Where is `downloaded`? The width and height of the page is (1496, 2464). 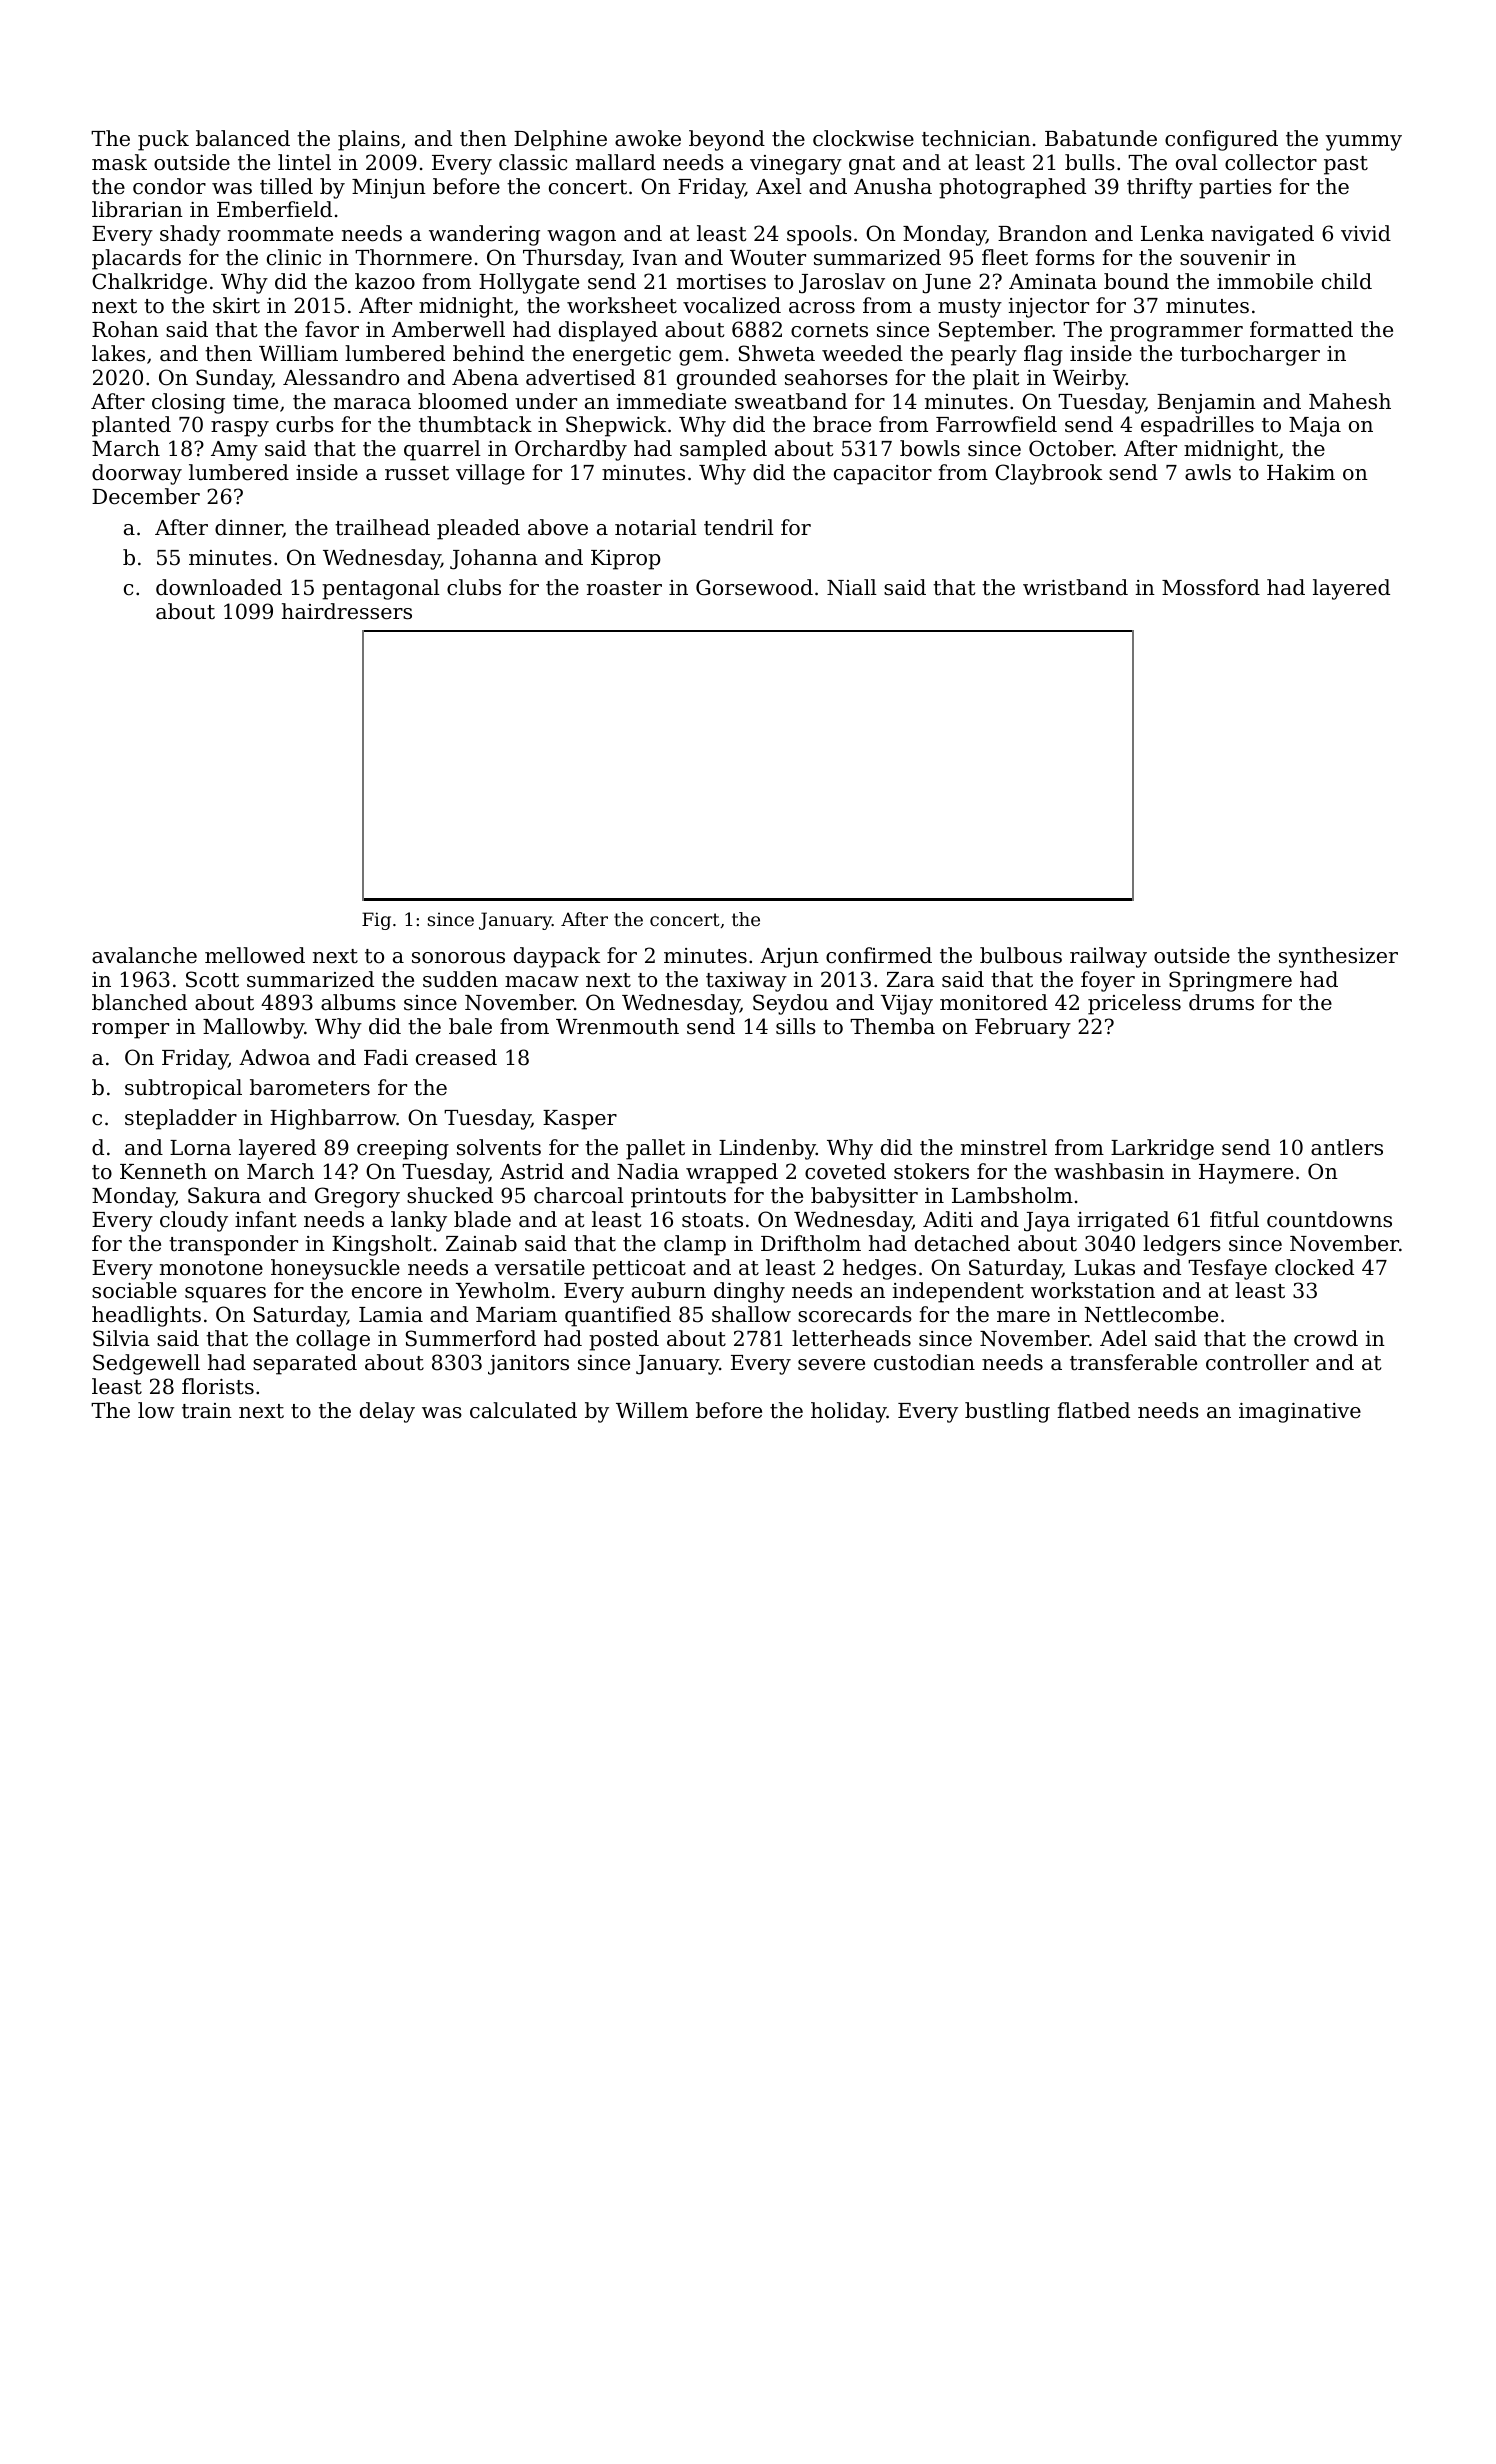
downloaded is located at coordinates (219, 587).
